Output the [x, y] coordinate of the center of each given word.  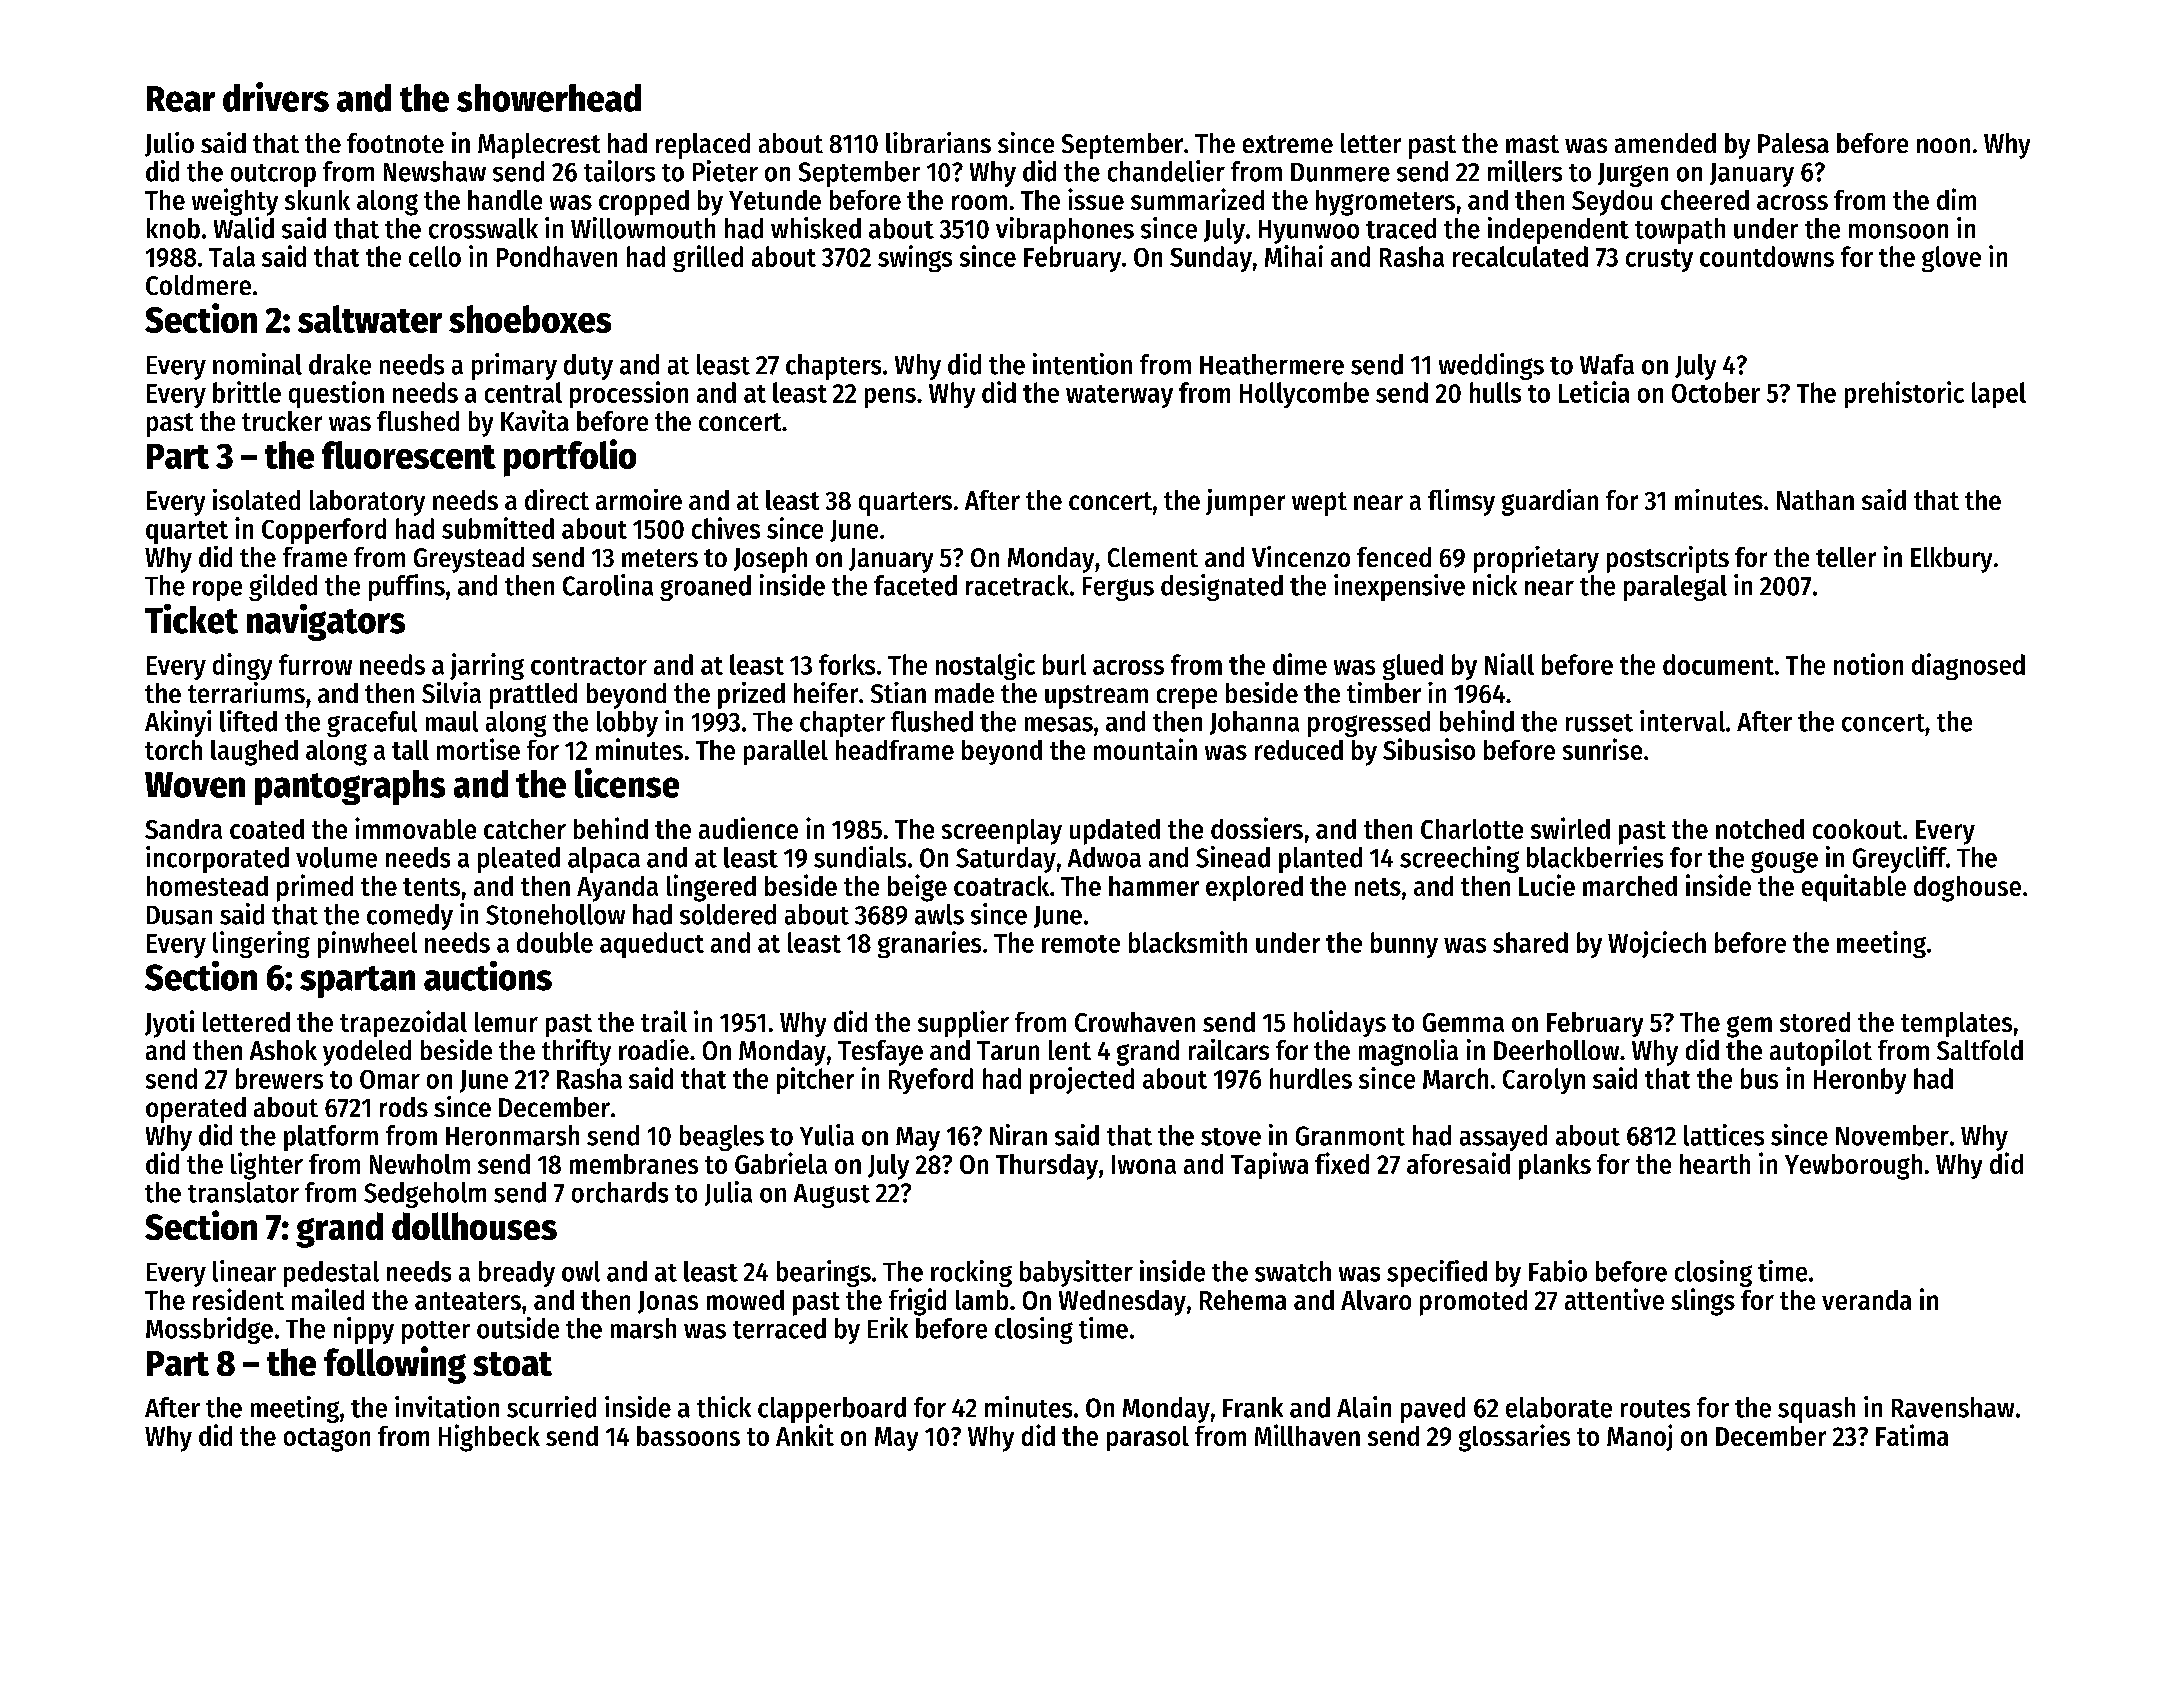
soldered [728, 914]
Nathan [1815, 500]
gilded [283, 587]
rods [404, 1107]
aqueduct [652, 945]
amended [1665, 143]
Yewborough [1853, 1167]
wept [1319, 504]
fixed [1342, 1163]
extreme [1288, 144]
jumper [1245, 502]
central [523, 392]
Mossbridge [209, 1330]
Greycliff [1900, 859]
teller [1846, 557]
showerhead [549, 98]
